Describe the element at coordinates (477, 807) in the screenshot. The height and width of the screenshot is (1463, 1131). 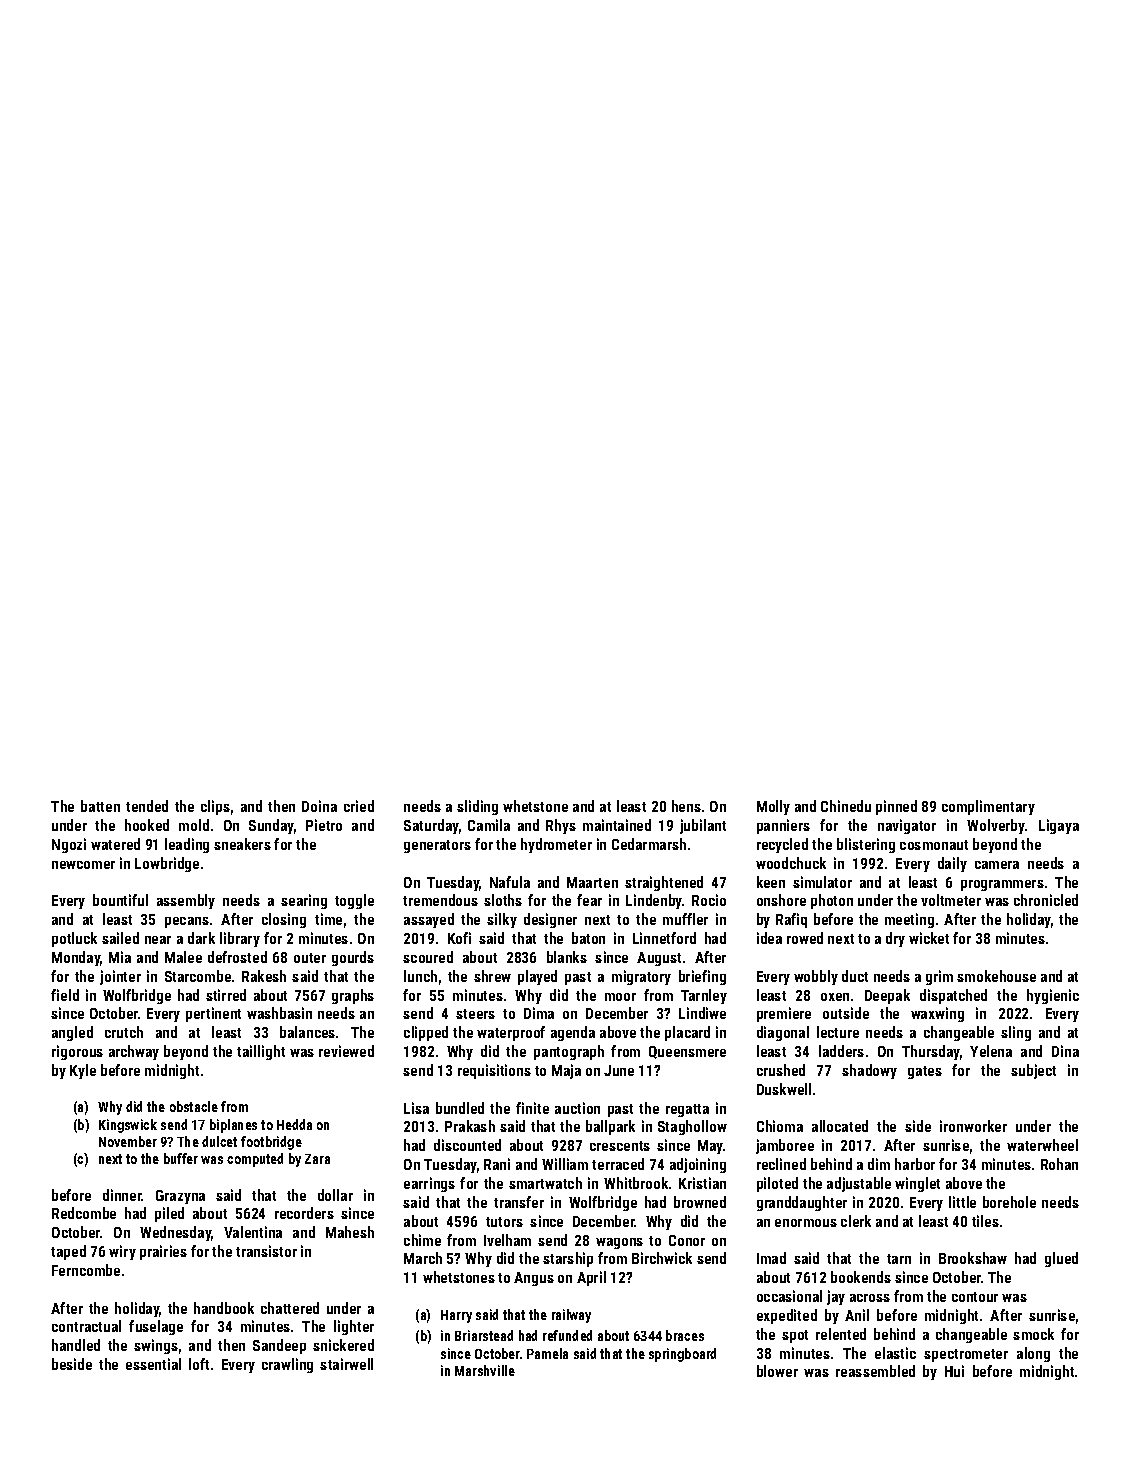
I see `sliding` at that location.
